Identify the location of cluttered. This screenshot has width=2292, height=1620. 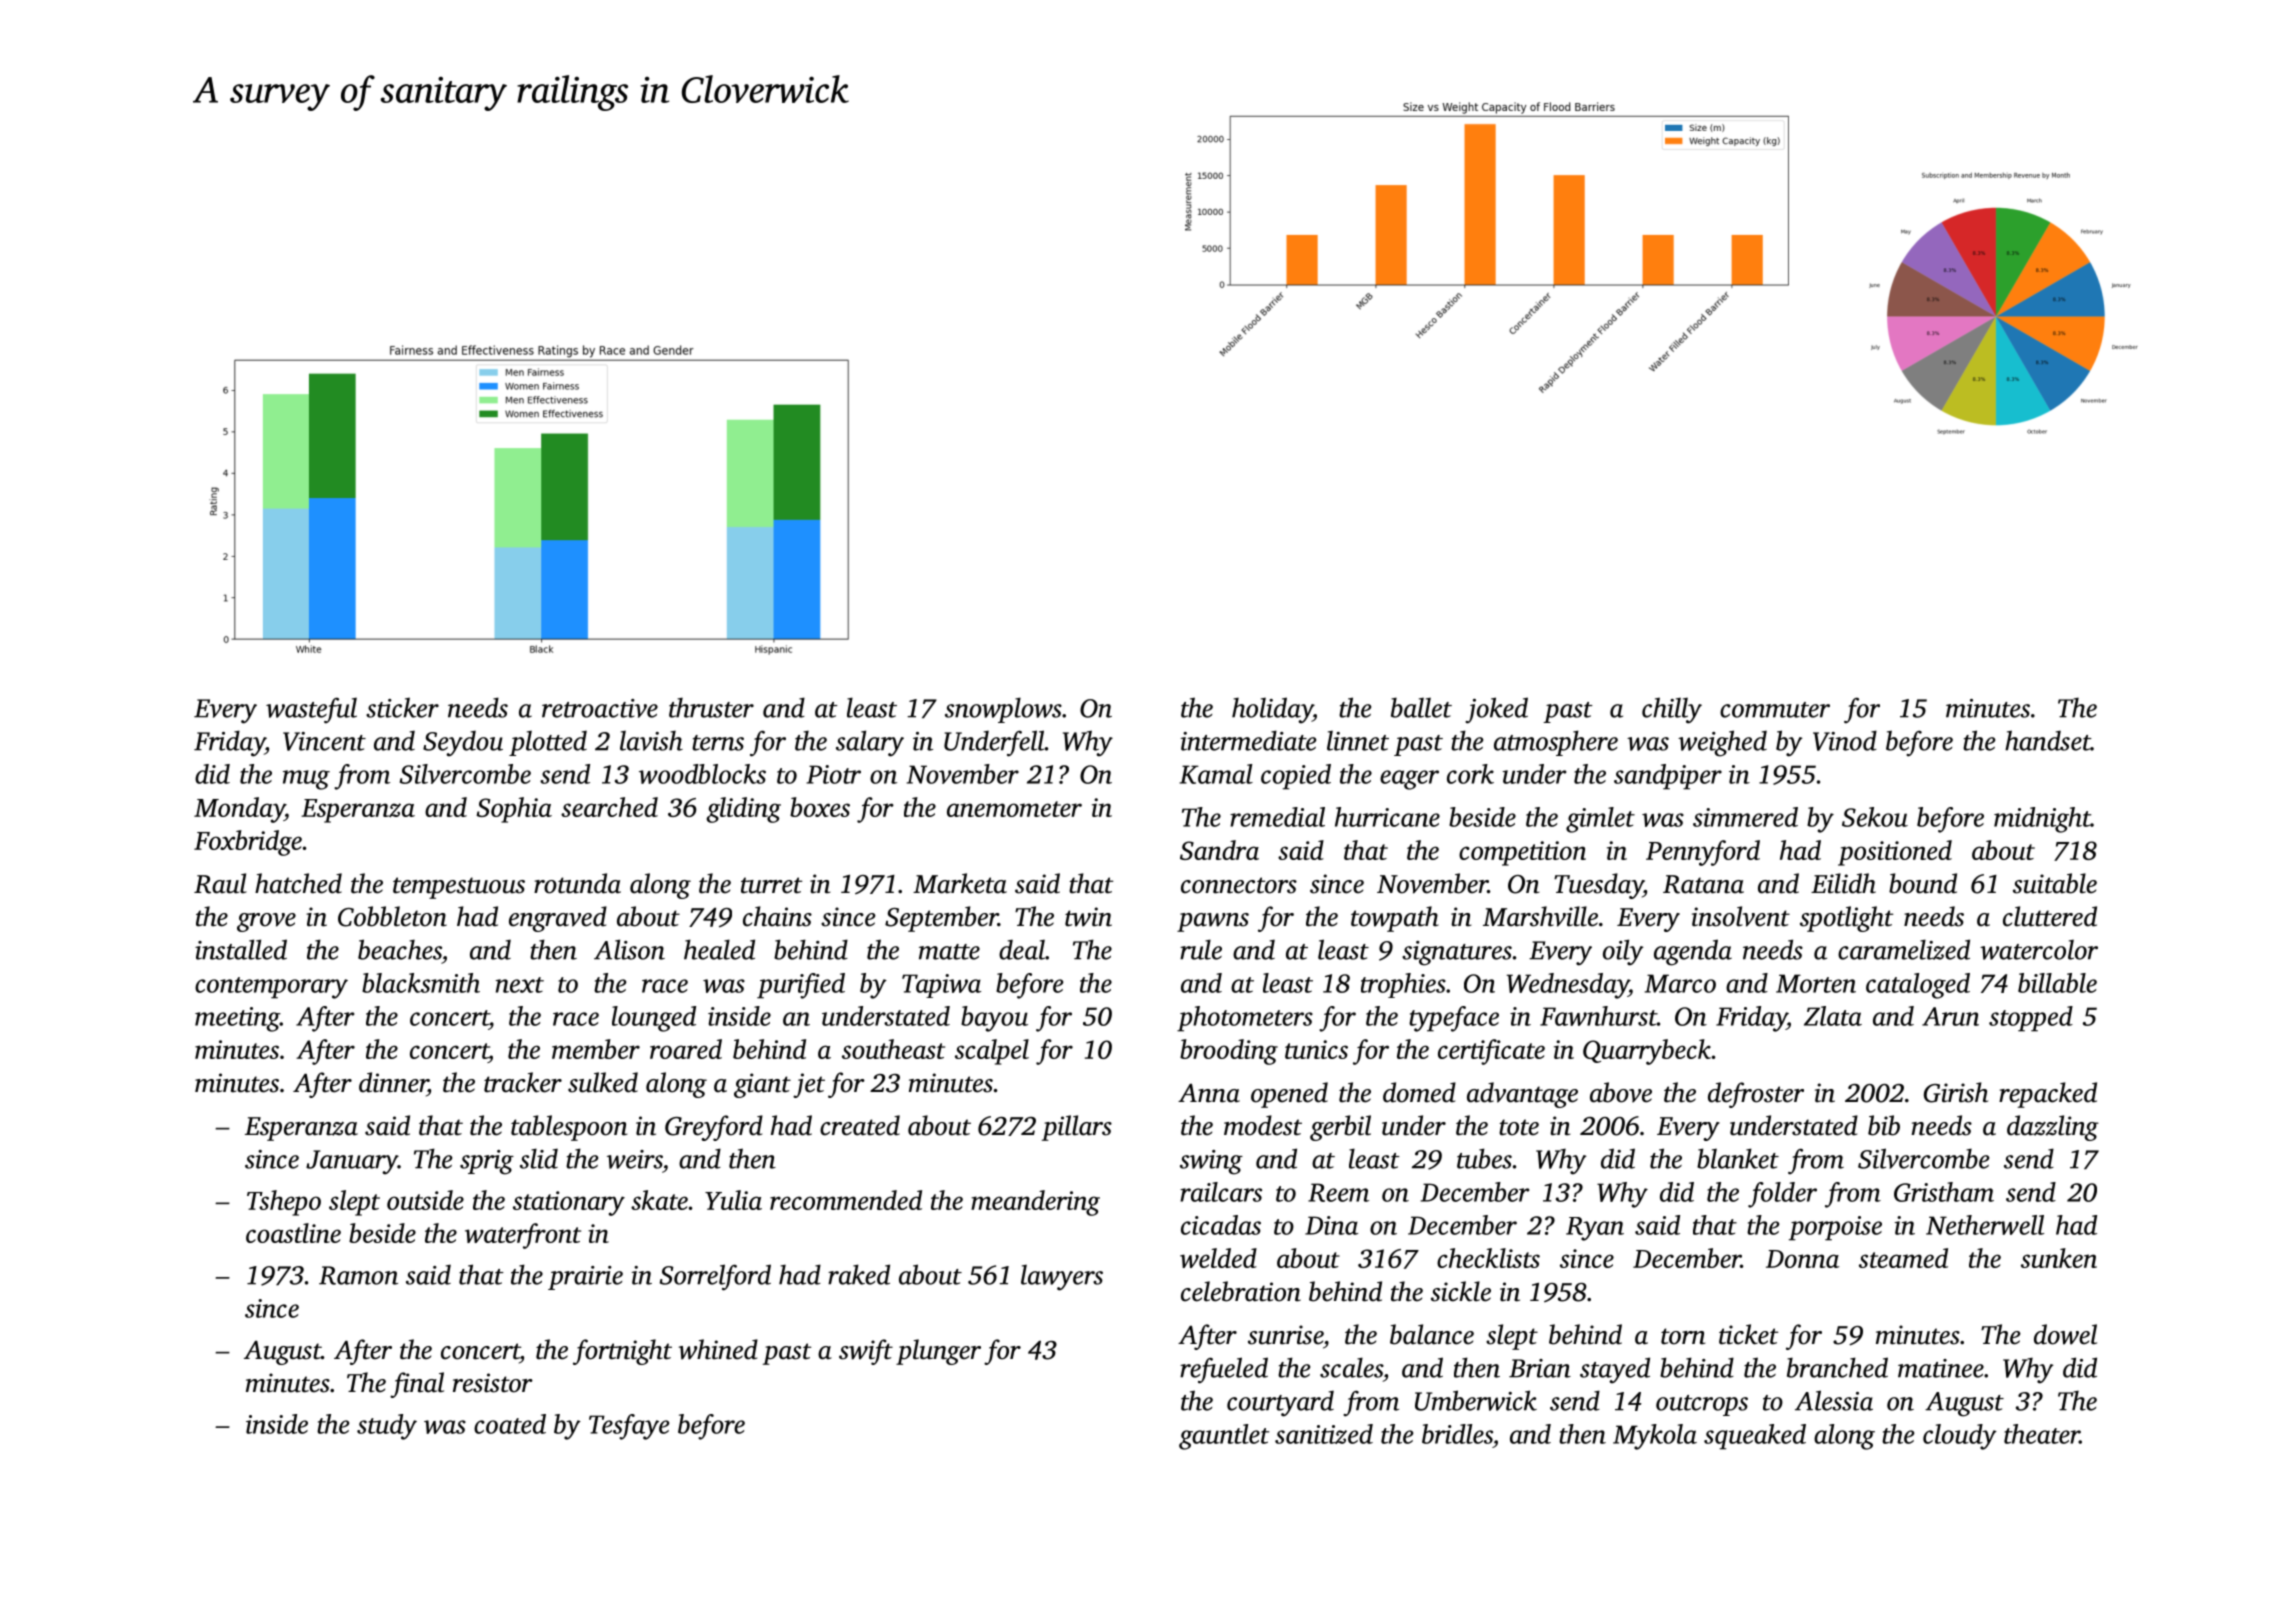
(2050, 916).
